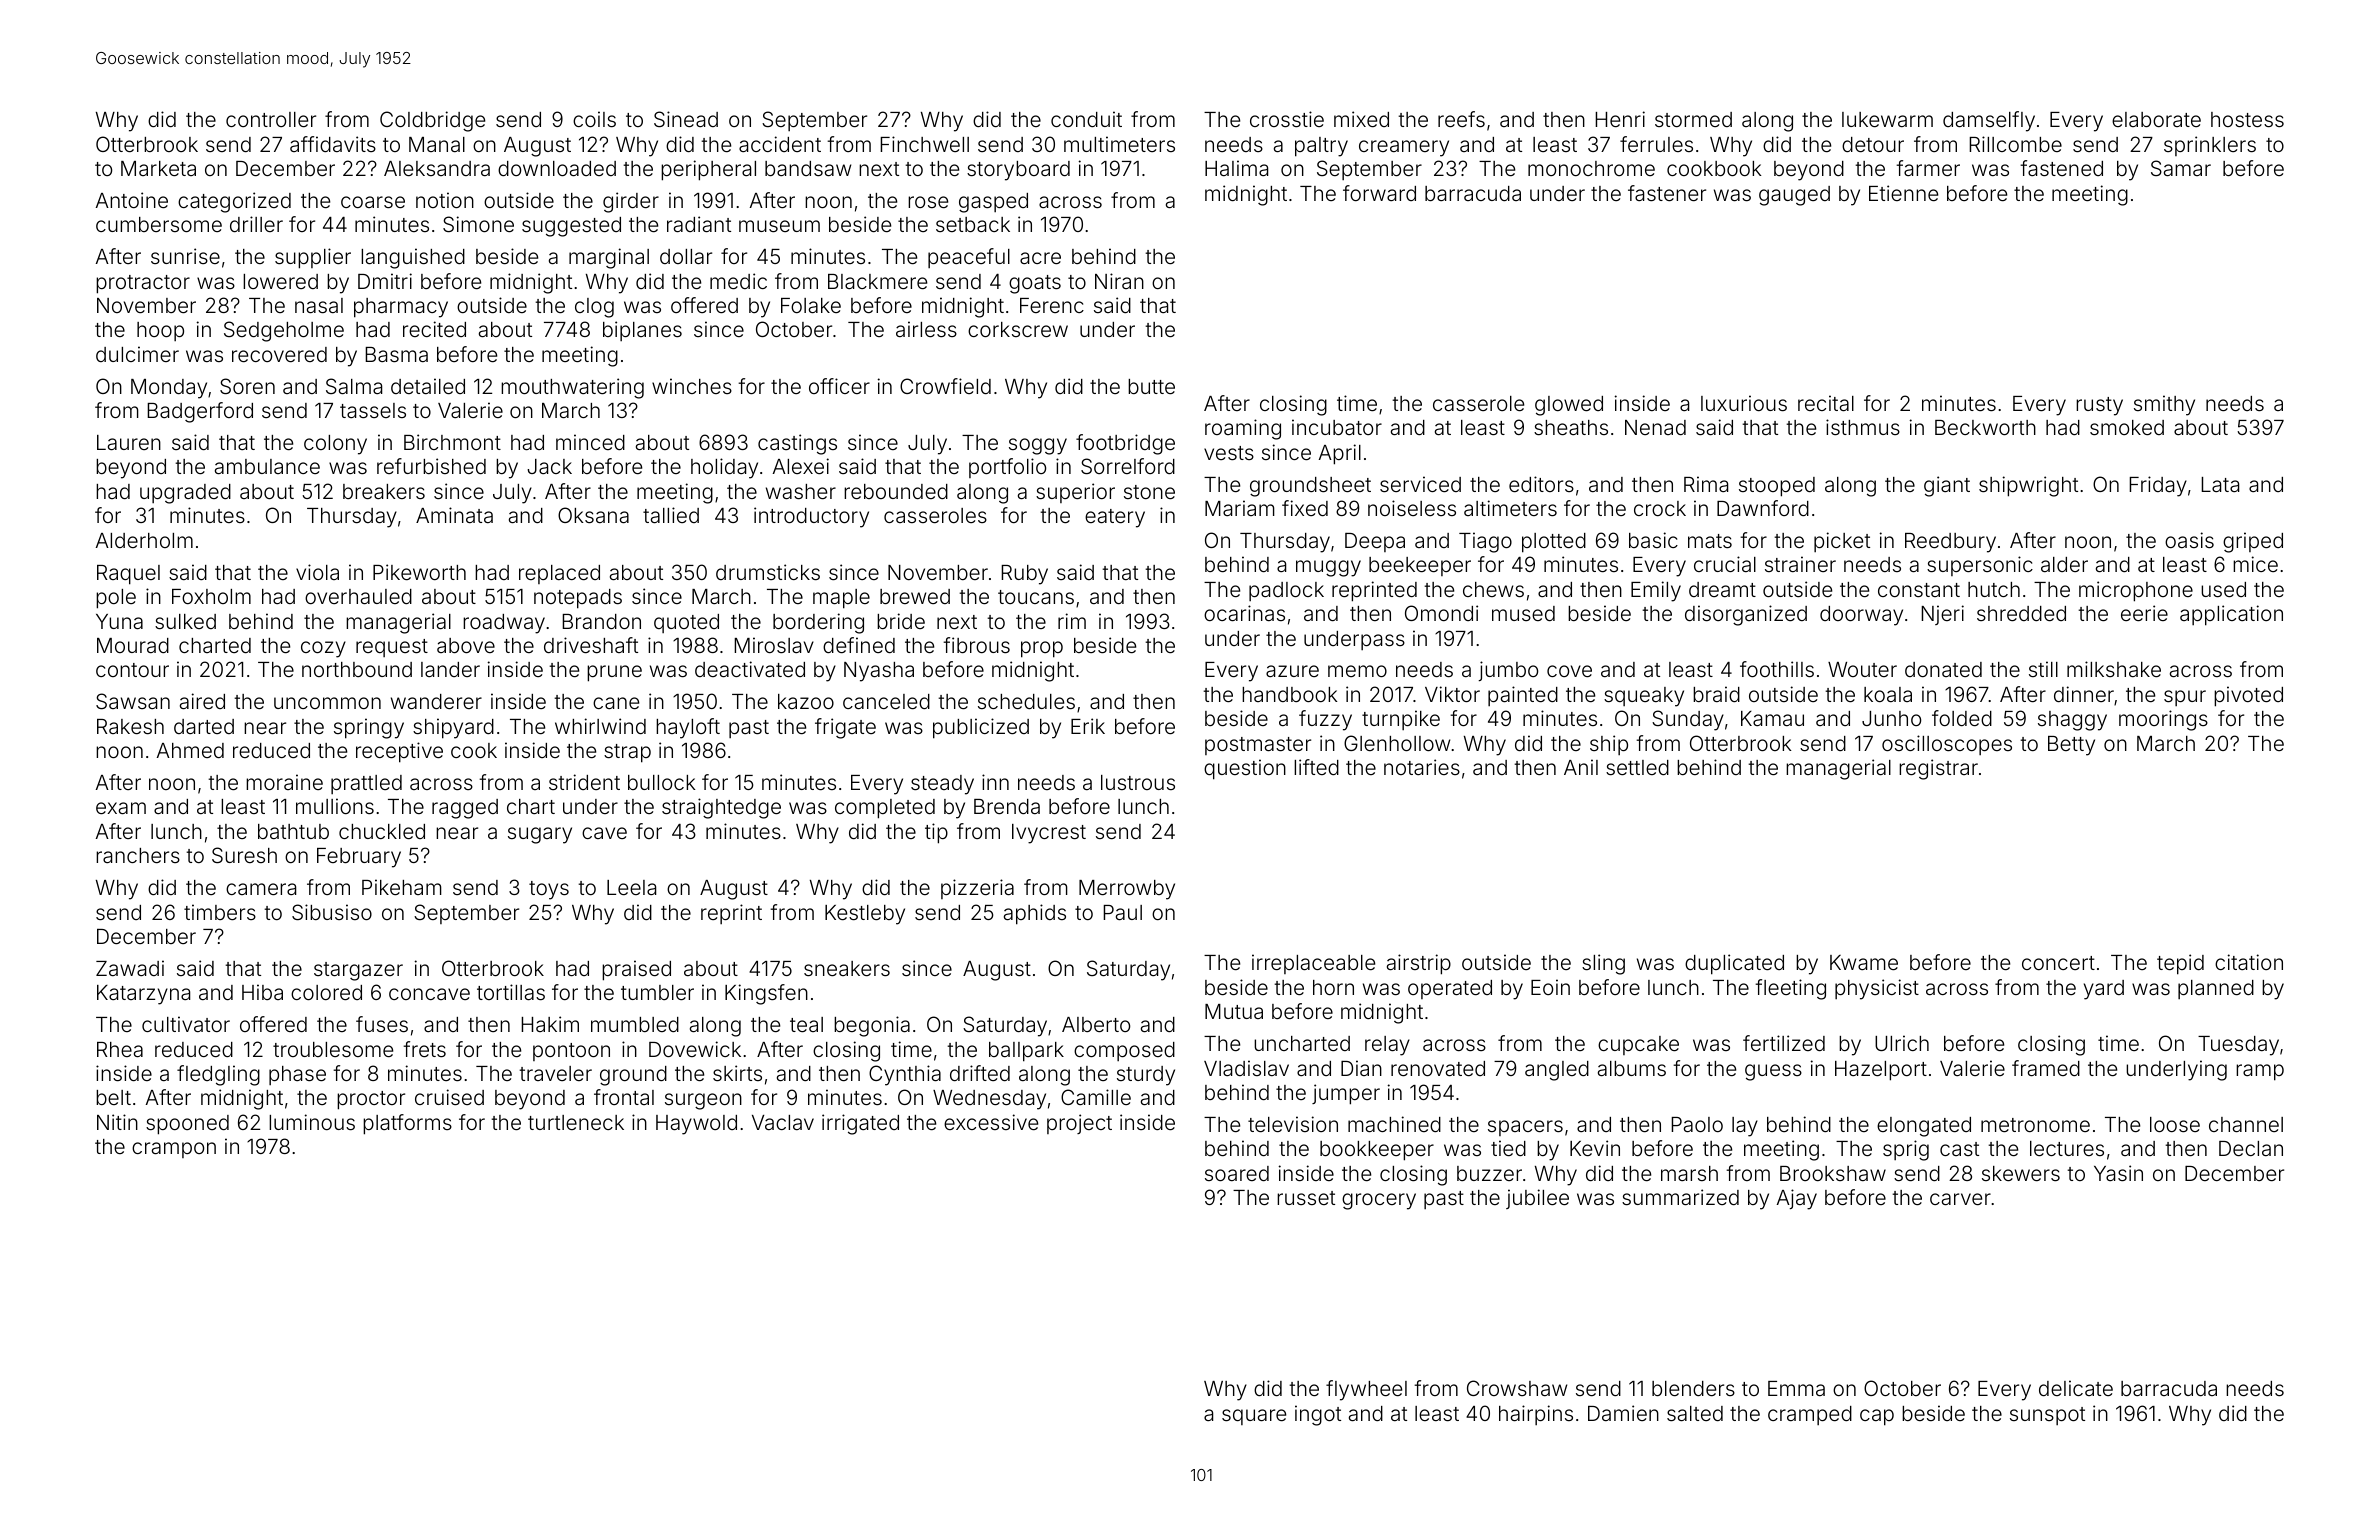 The width and height of the page is (2380, 1540). Describe the element at coordinates (1086, 119) in the page. I see `conduit` at that location.
